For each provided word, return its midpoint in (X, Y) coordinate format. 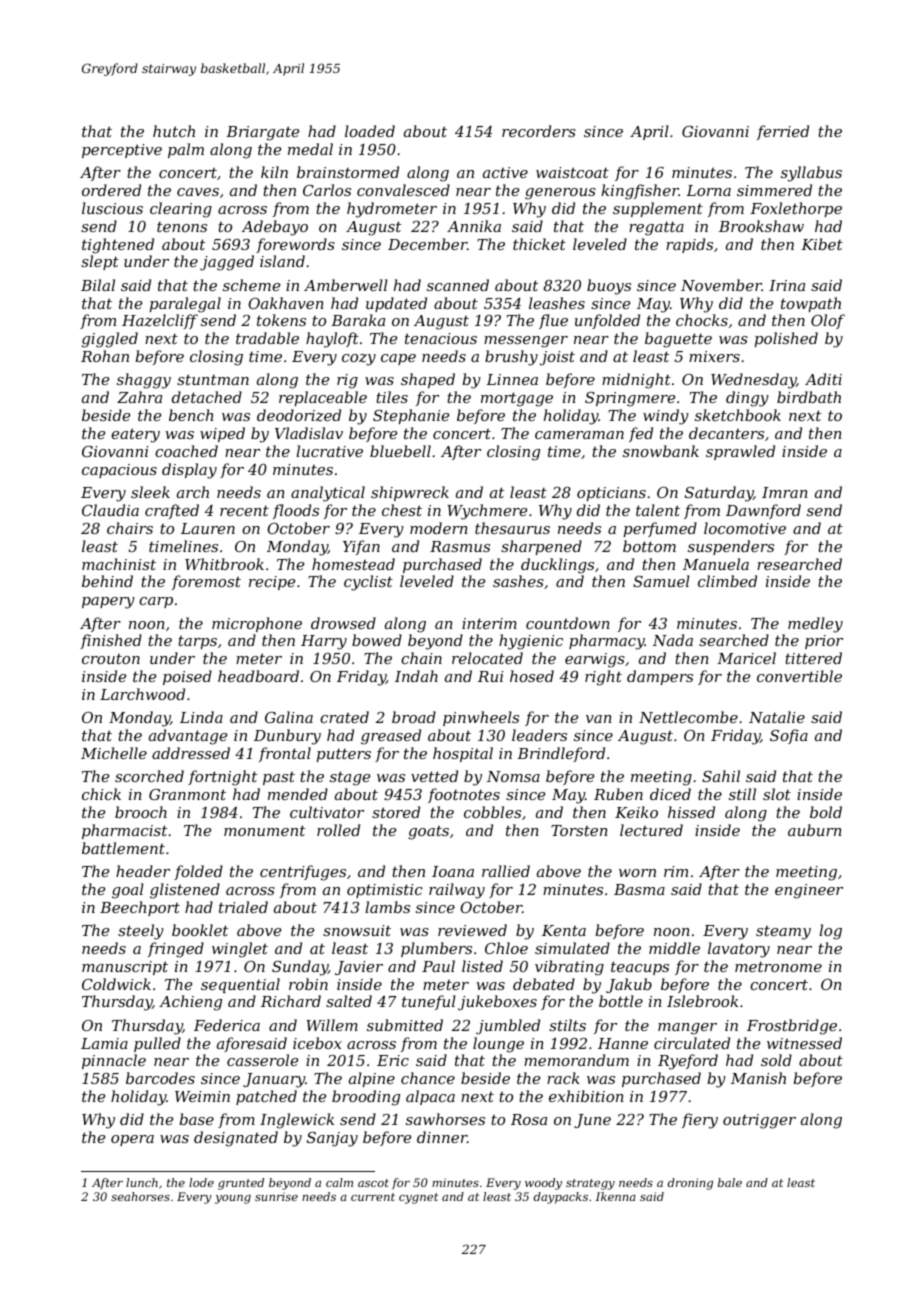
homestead (353, 564)
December (427, 244)
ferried (783, 132)
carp (156, 602)
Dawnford (763, 511)
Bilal (98, 285)
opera (132, 1140)
